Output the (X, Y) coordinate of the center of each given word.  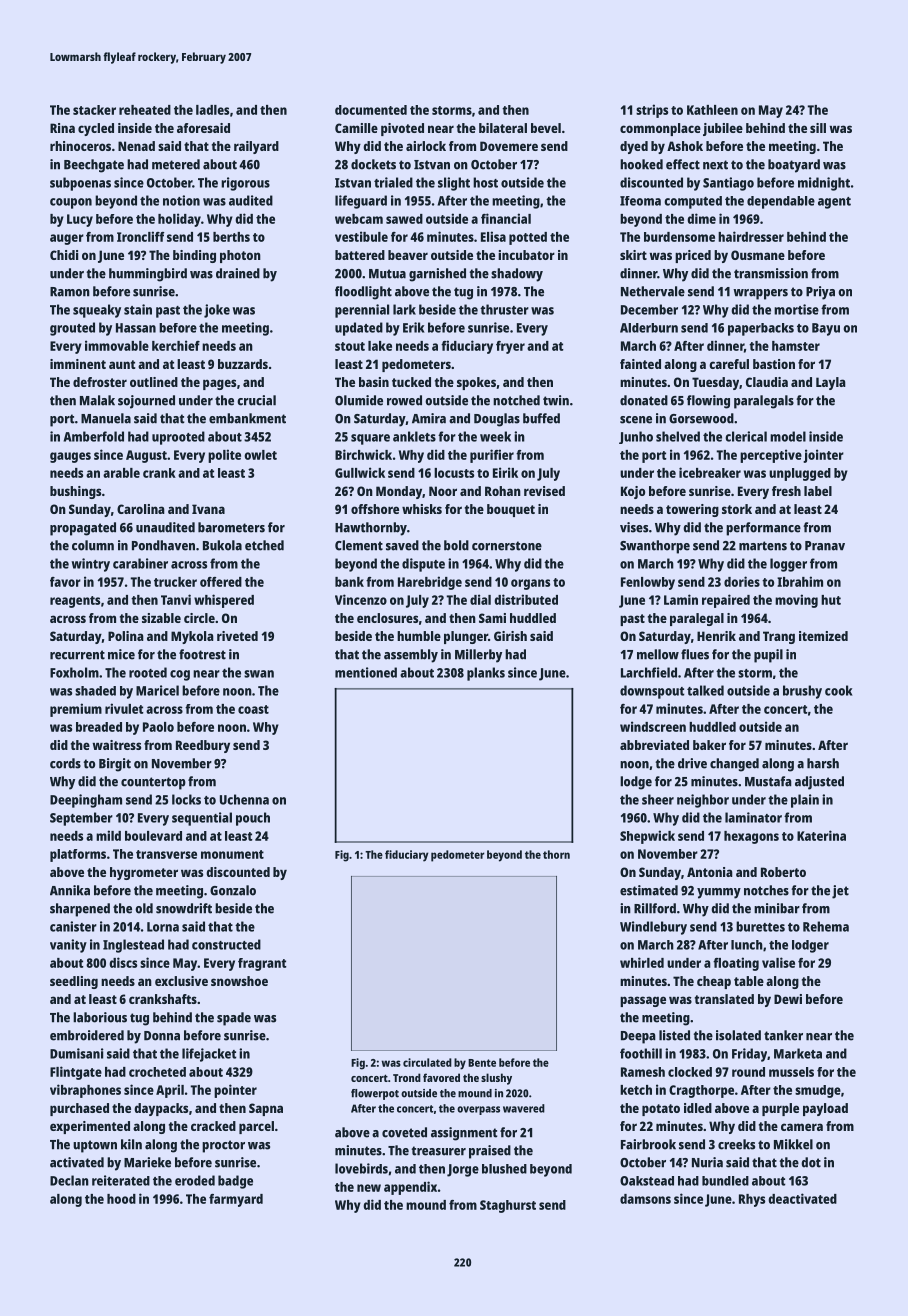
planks (486, 674)
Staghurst (508, 1206)
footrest (202, 654)
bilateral (503, 128)
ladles (212, 110)
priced (693, 256)
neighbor (703, 801)
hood (121, 1199)
